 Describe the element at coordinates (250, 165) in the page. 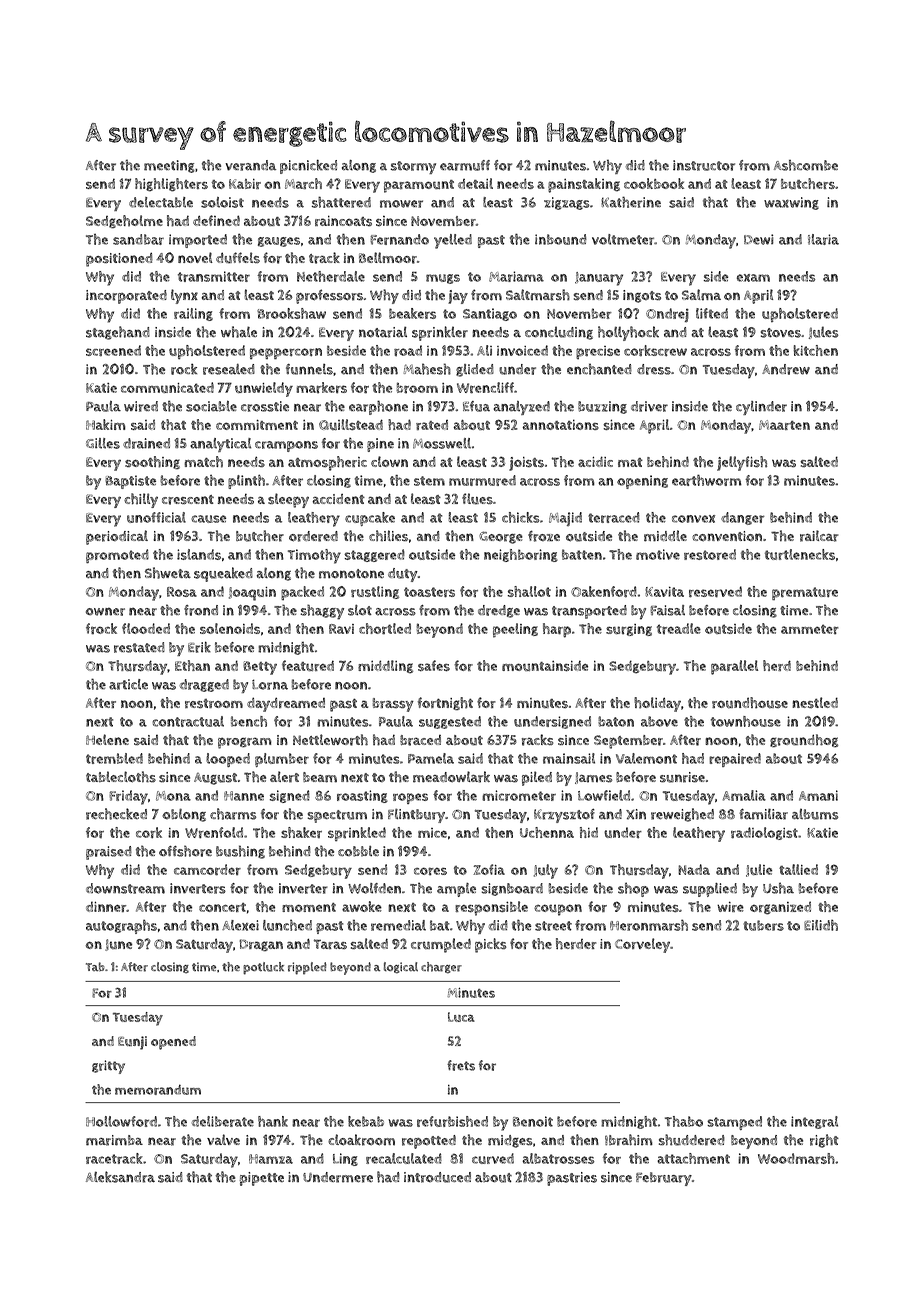

I see `veranda` at that location.
